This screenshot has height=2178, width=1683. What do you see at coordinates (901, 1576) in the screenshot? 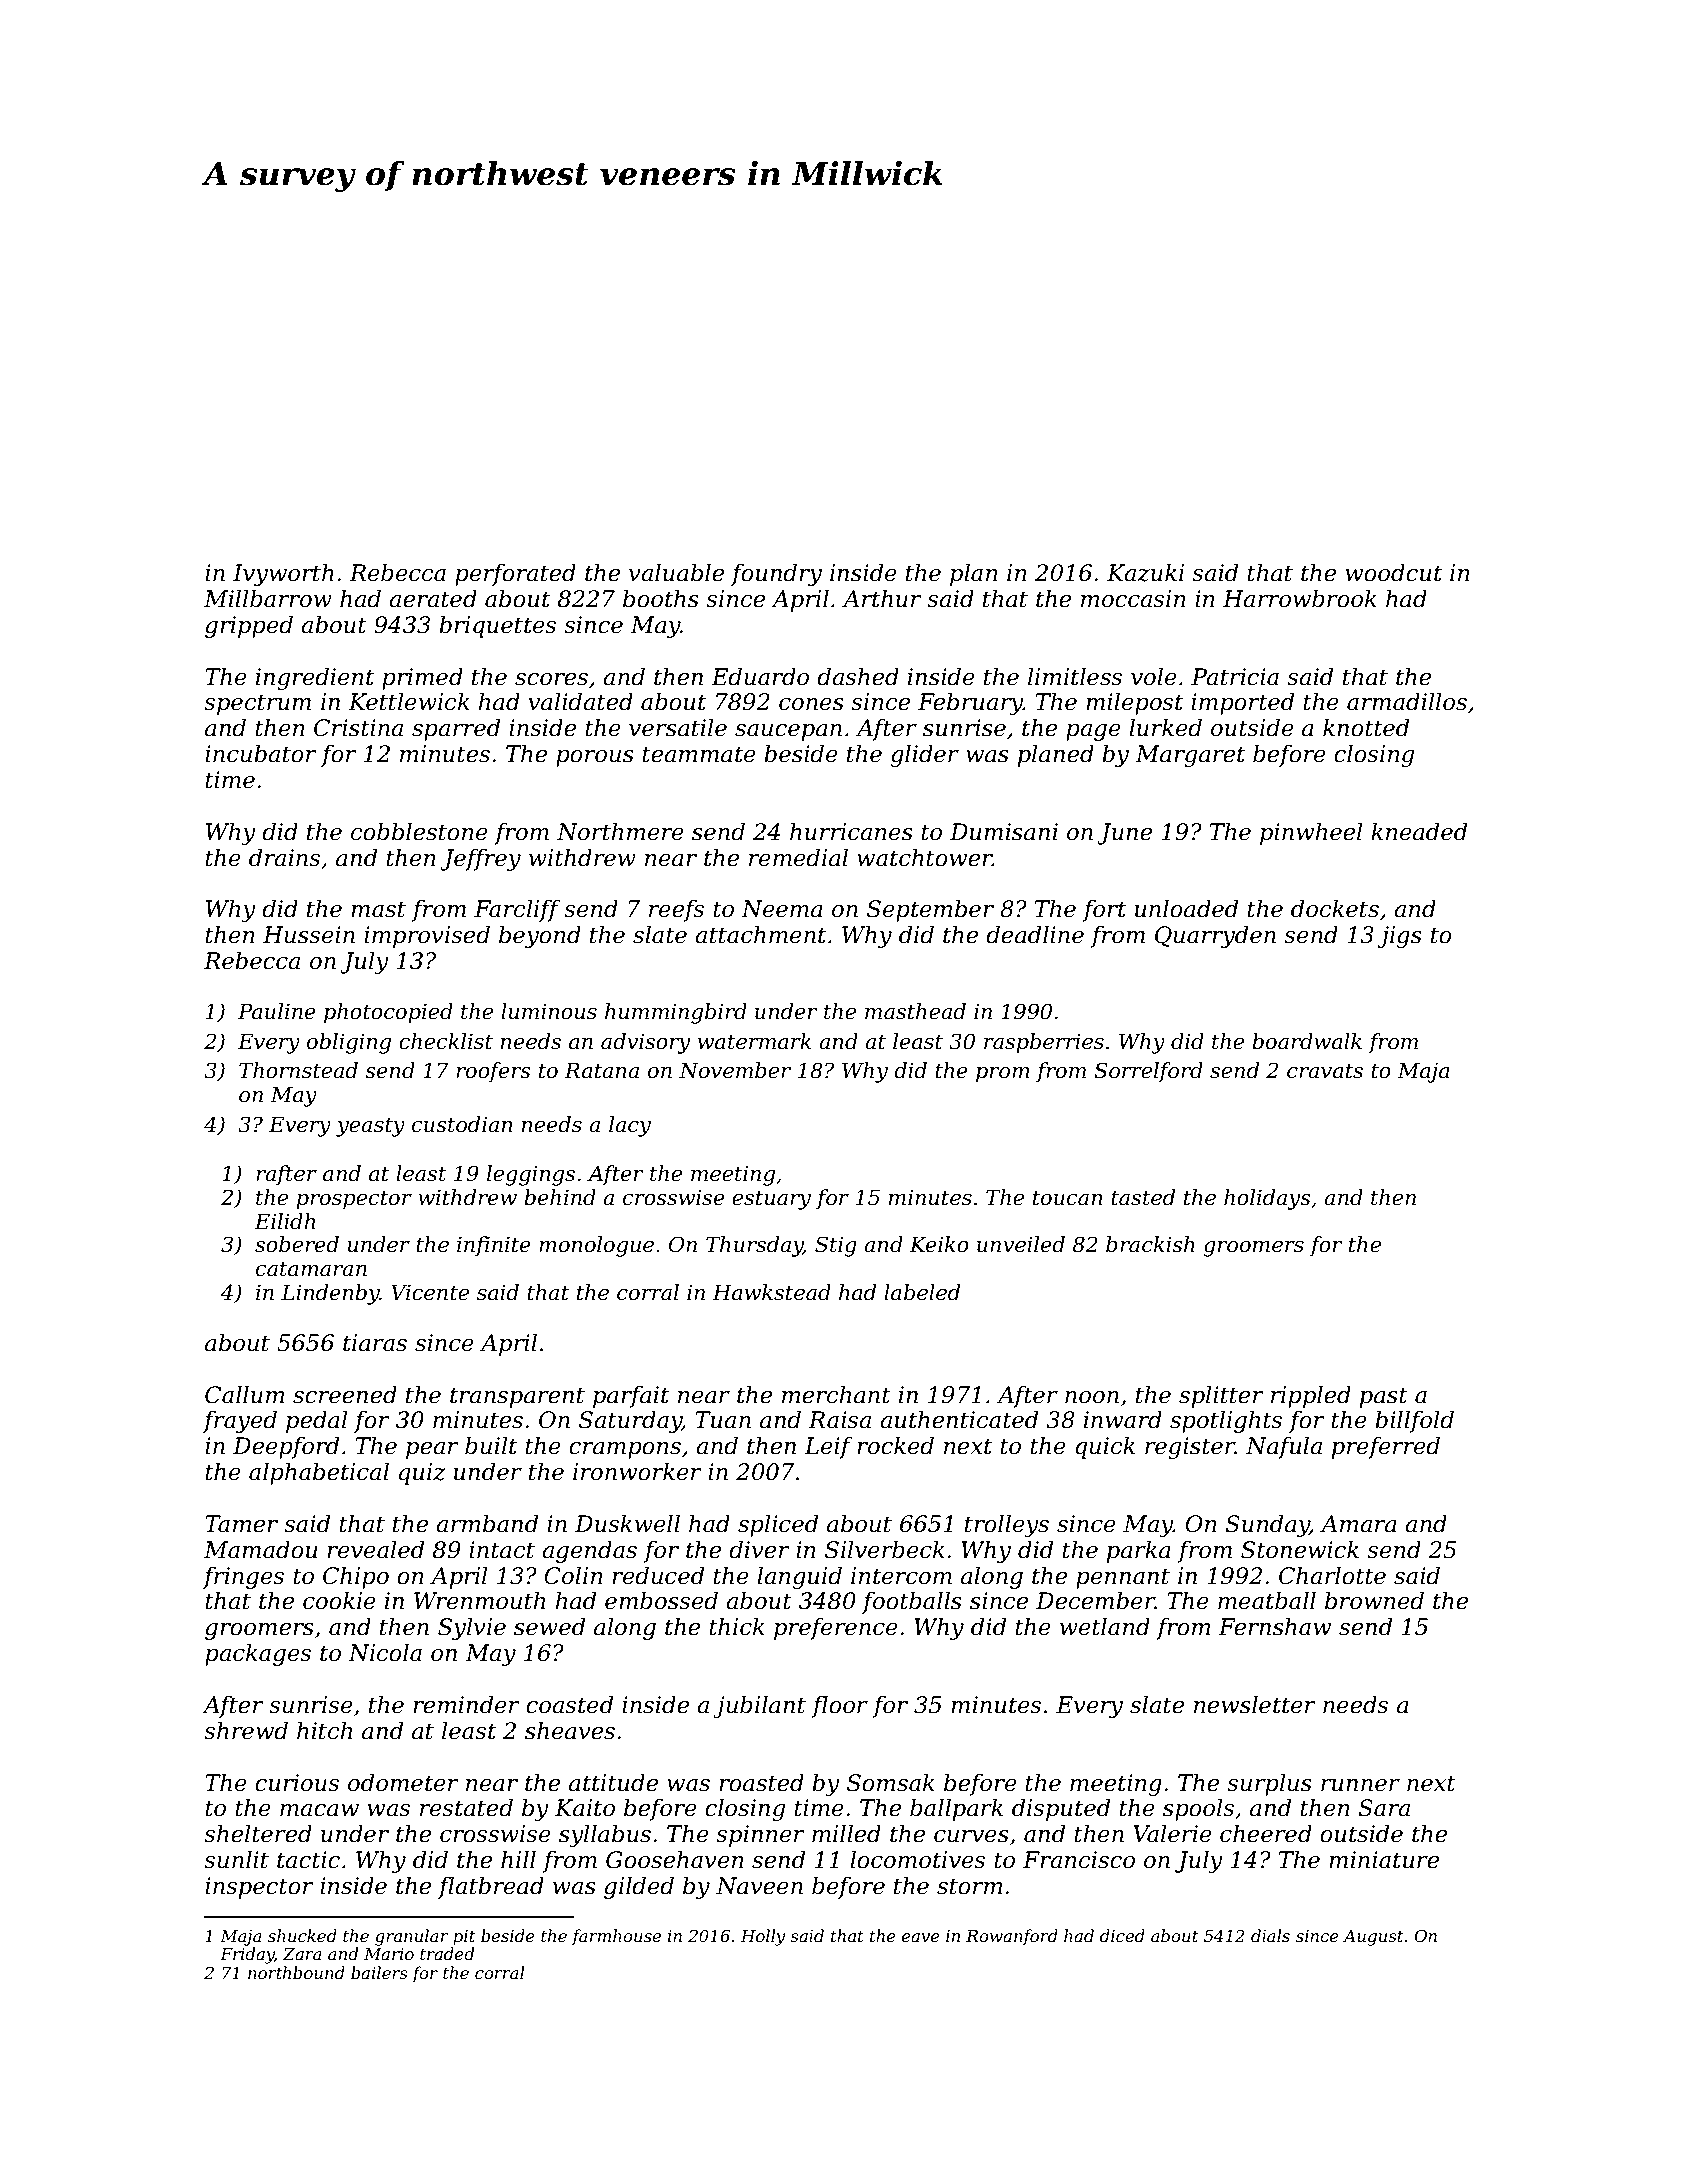
I see `intercom` at bounding box center [901, 1576].
